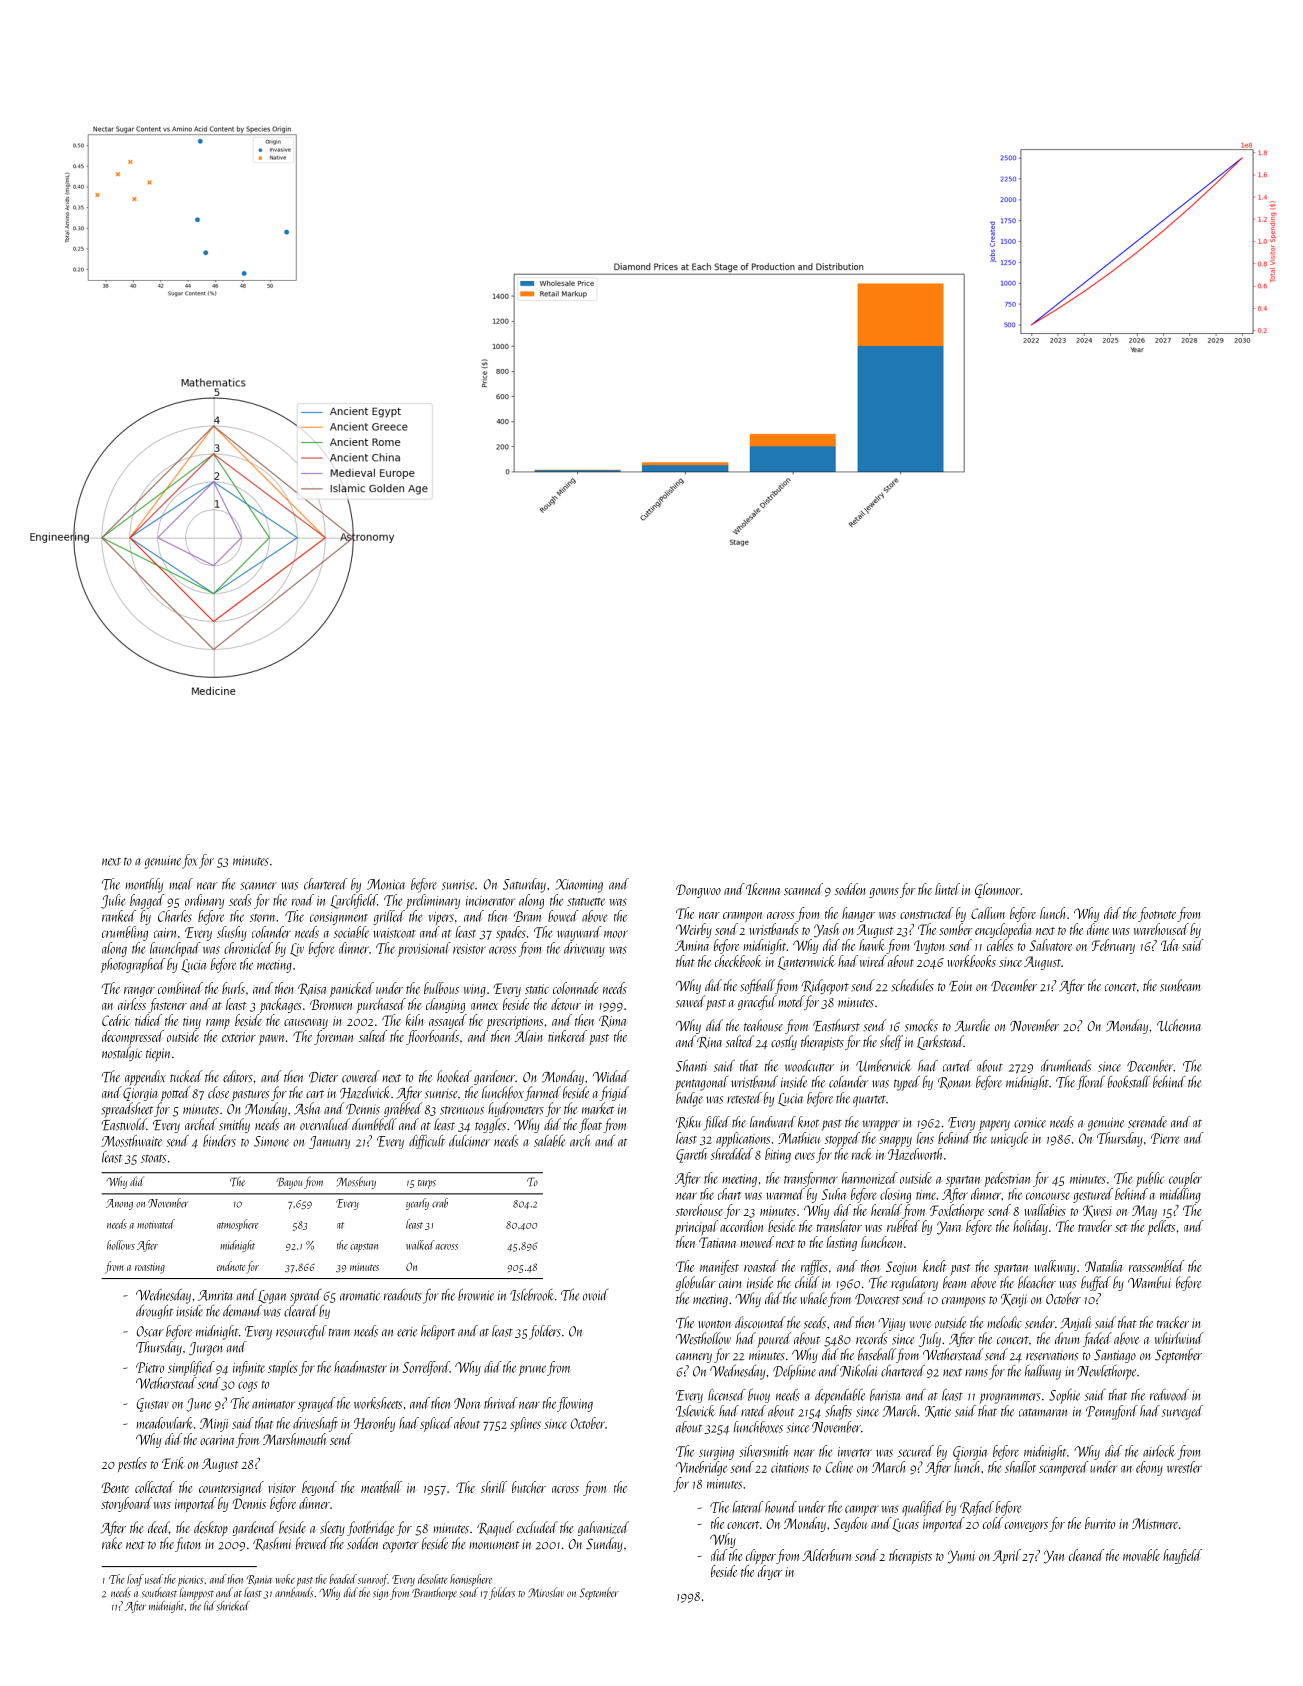  What do you see at coordinates (192, 1022) in the screenshot?
I see `tiny` at bounding box center [192, 1022].
